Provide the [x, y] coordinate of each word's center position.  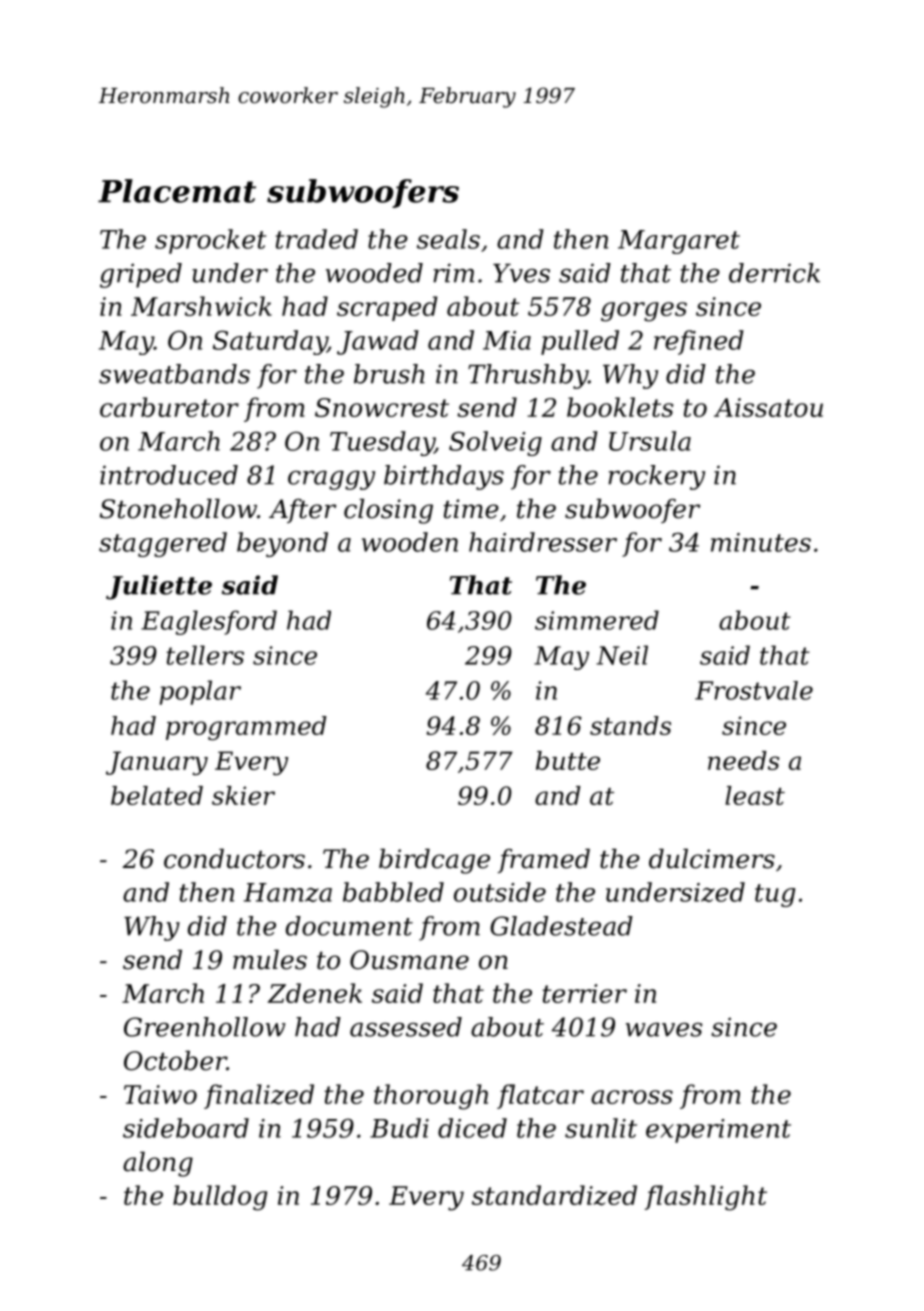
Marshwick [201, 306]
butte [568, 760]
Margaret [679, 242]
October [175, 1060]
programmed [246, 728]
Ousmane [409, 960]
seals [448, 239]
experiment [718, 1131]
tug [775, 895]
